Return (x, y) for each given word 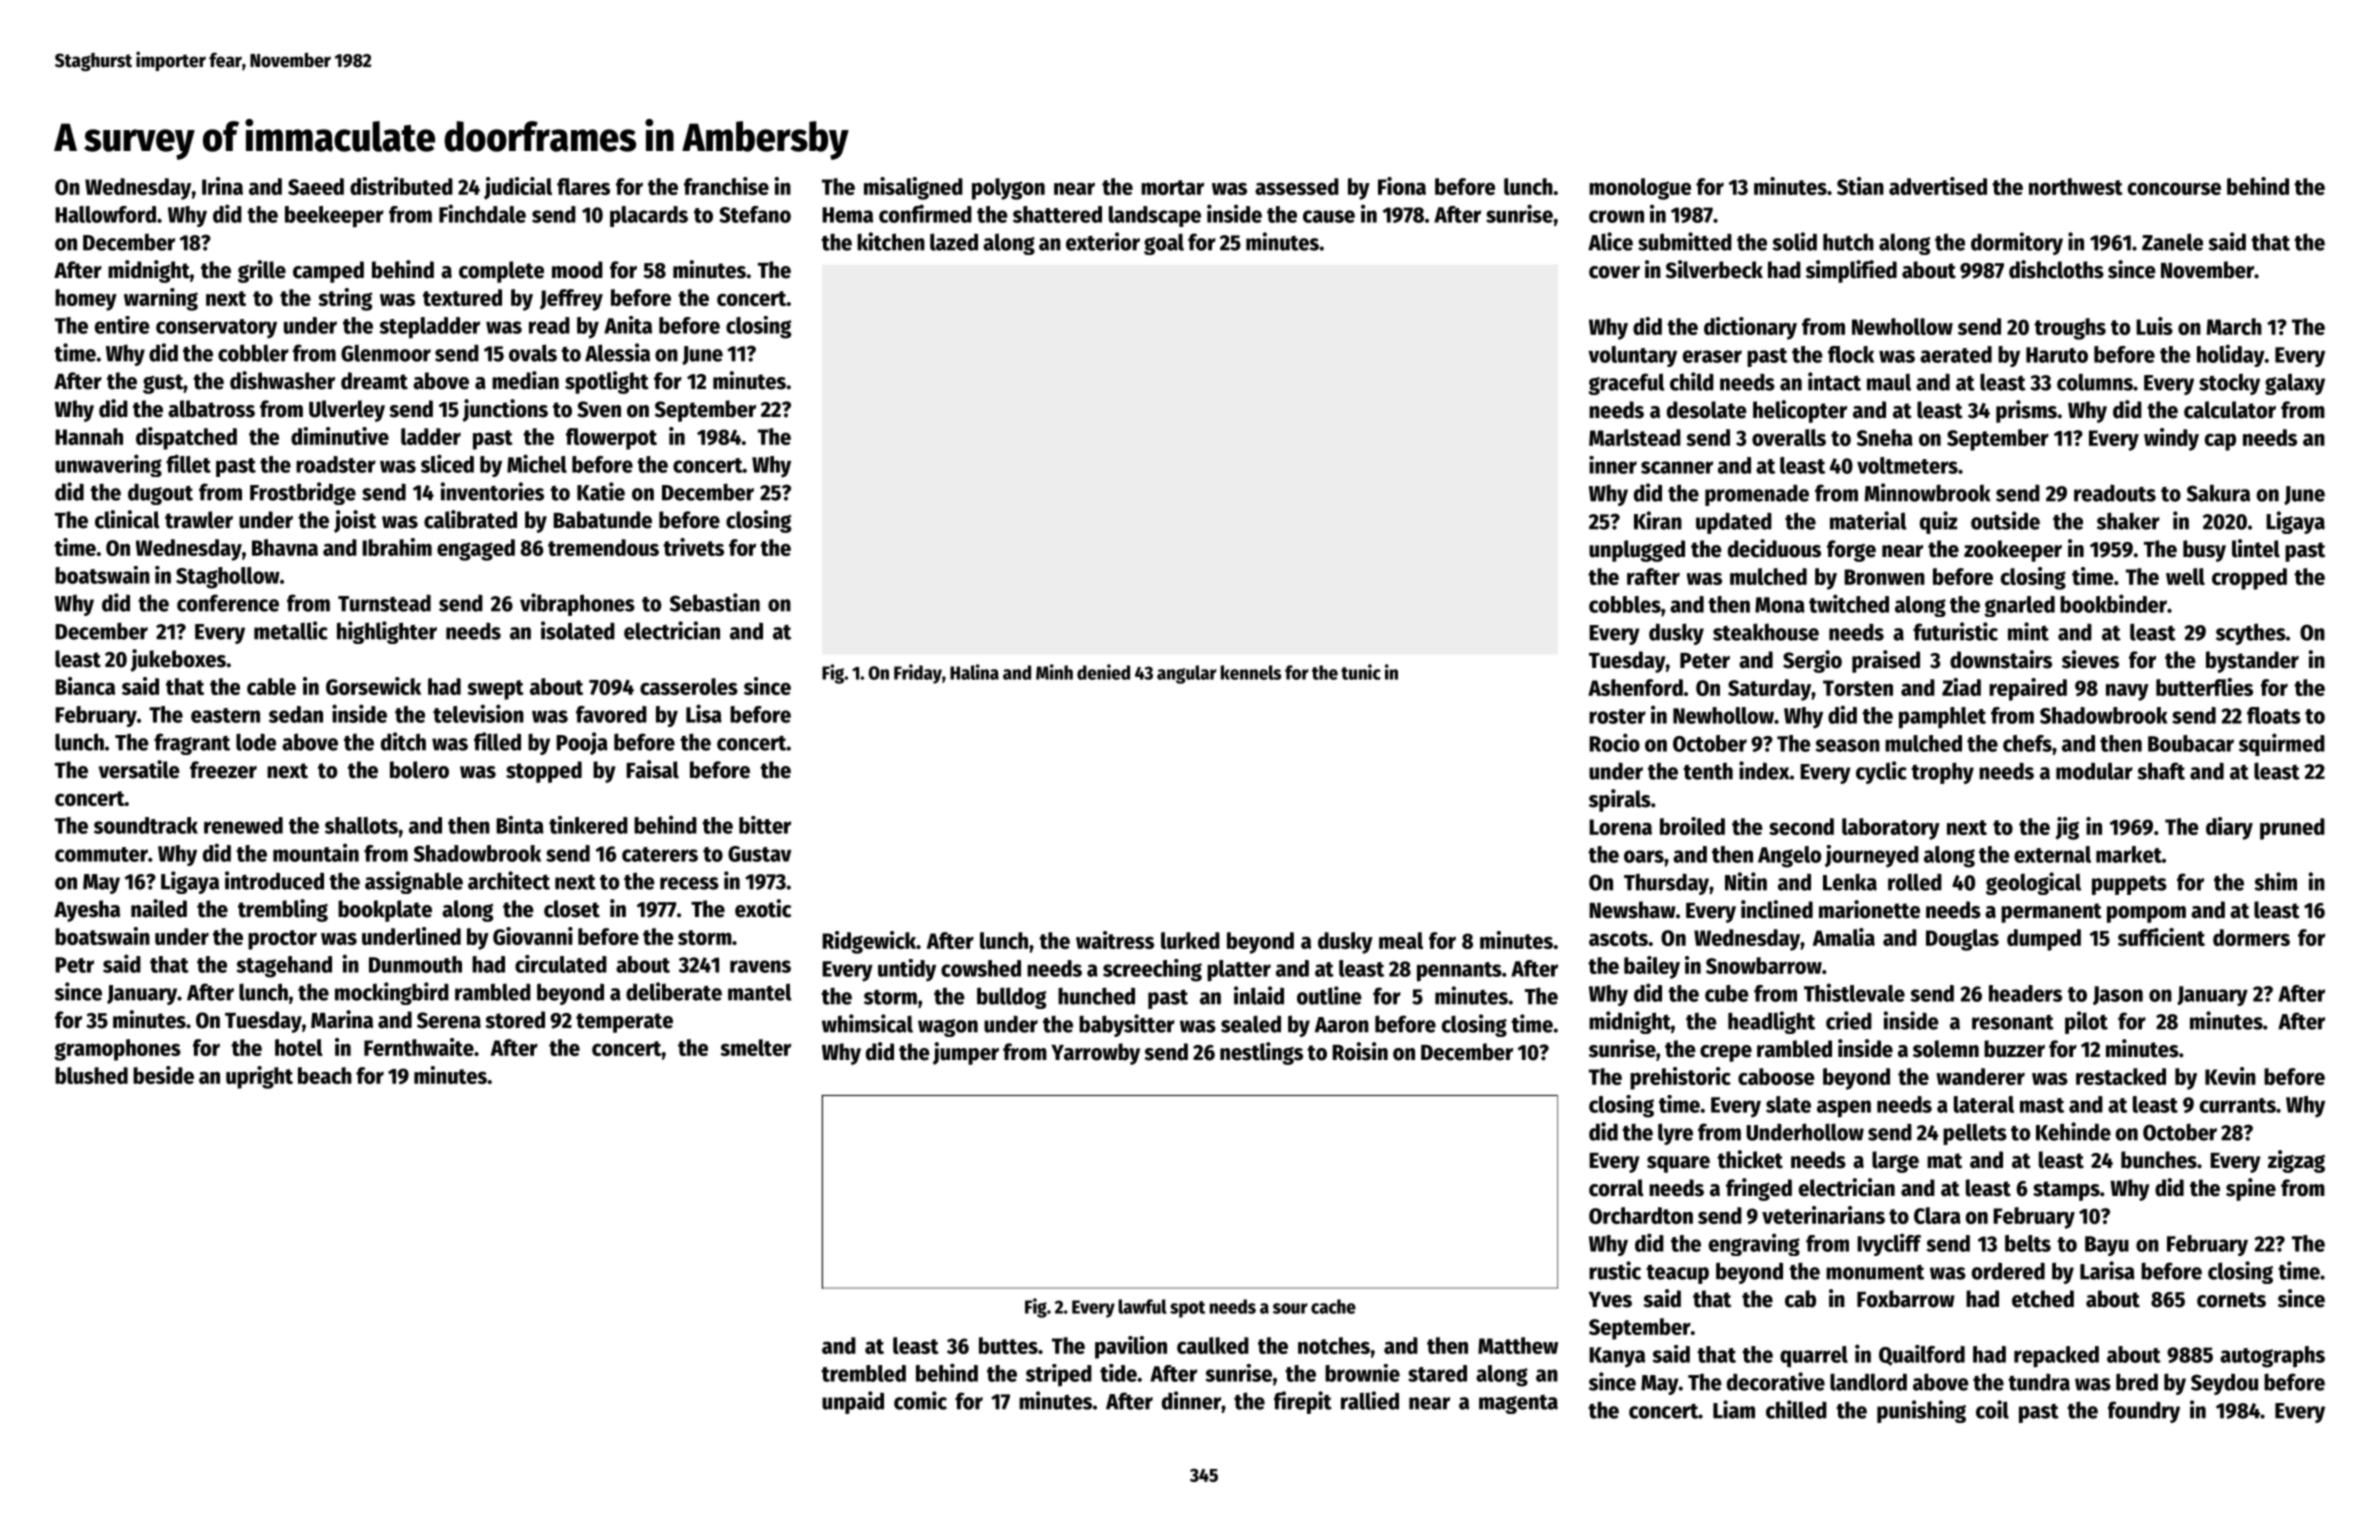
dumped (2044, 940)
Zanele (2172, 242)
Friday (918, 674)
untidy (907, 970)
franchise (726, 186)
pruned (2292, 829)
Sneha (1885, 437)
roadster (336, 464)
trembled (863, 1373)
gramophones (117, 1050)
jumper (966, 1053)
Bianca (85, 686)
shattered (1057, 214)
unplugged (1637, 551)
